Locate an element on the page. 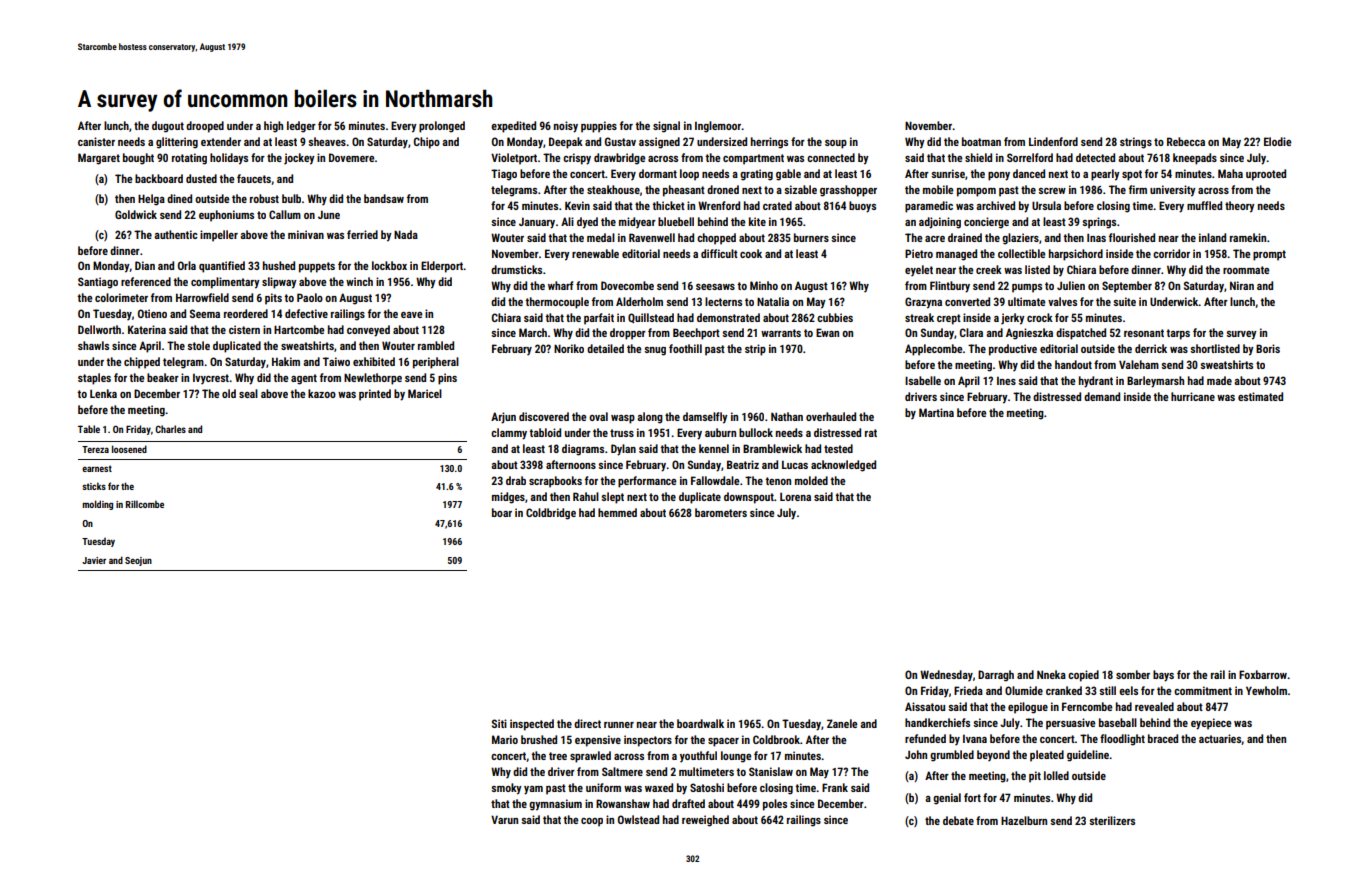  referenced is located at coordinates (146, 281).
